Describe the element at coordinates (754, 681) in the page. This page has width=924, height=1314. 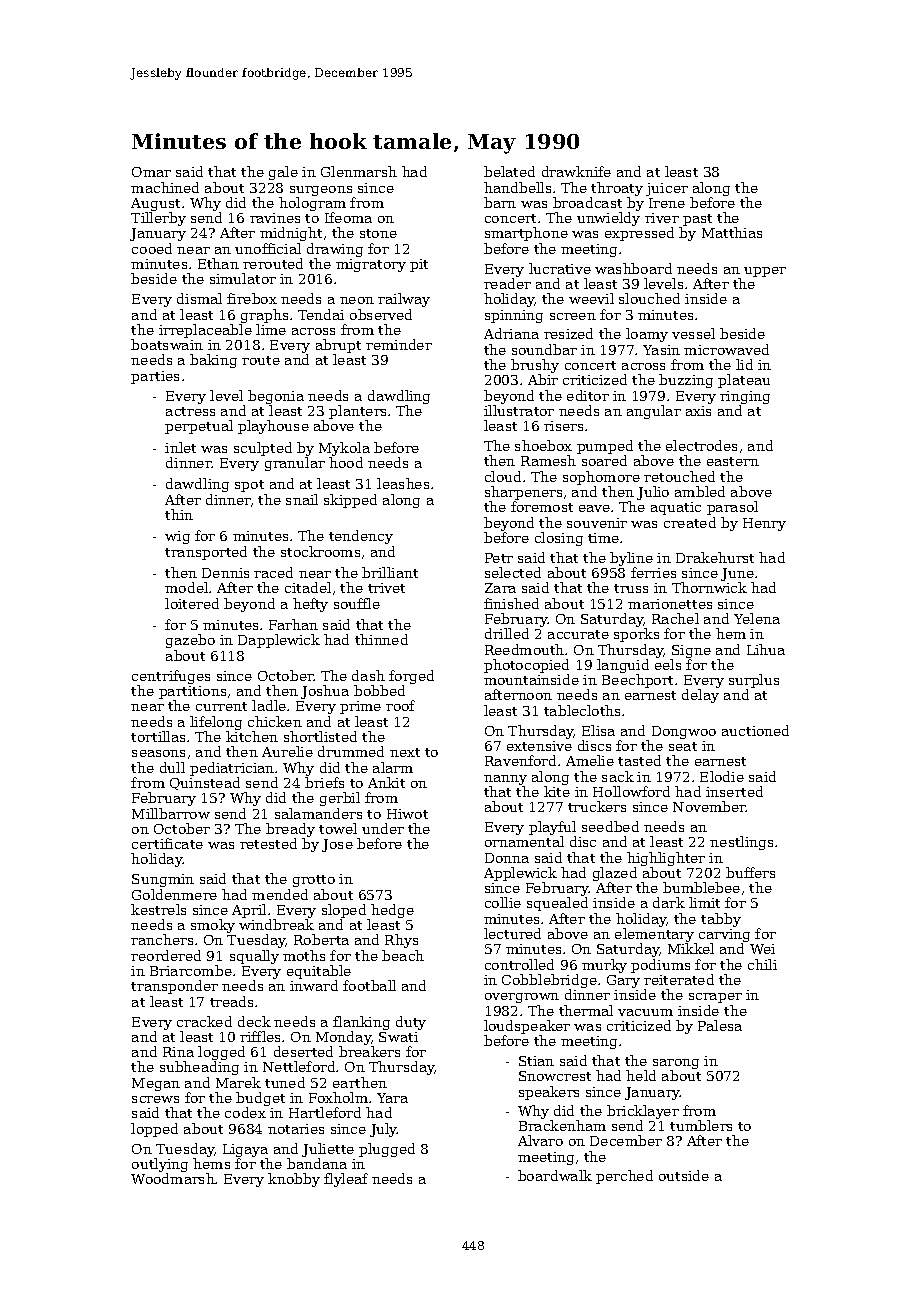
I see `surplus` at that location.
